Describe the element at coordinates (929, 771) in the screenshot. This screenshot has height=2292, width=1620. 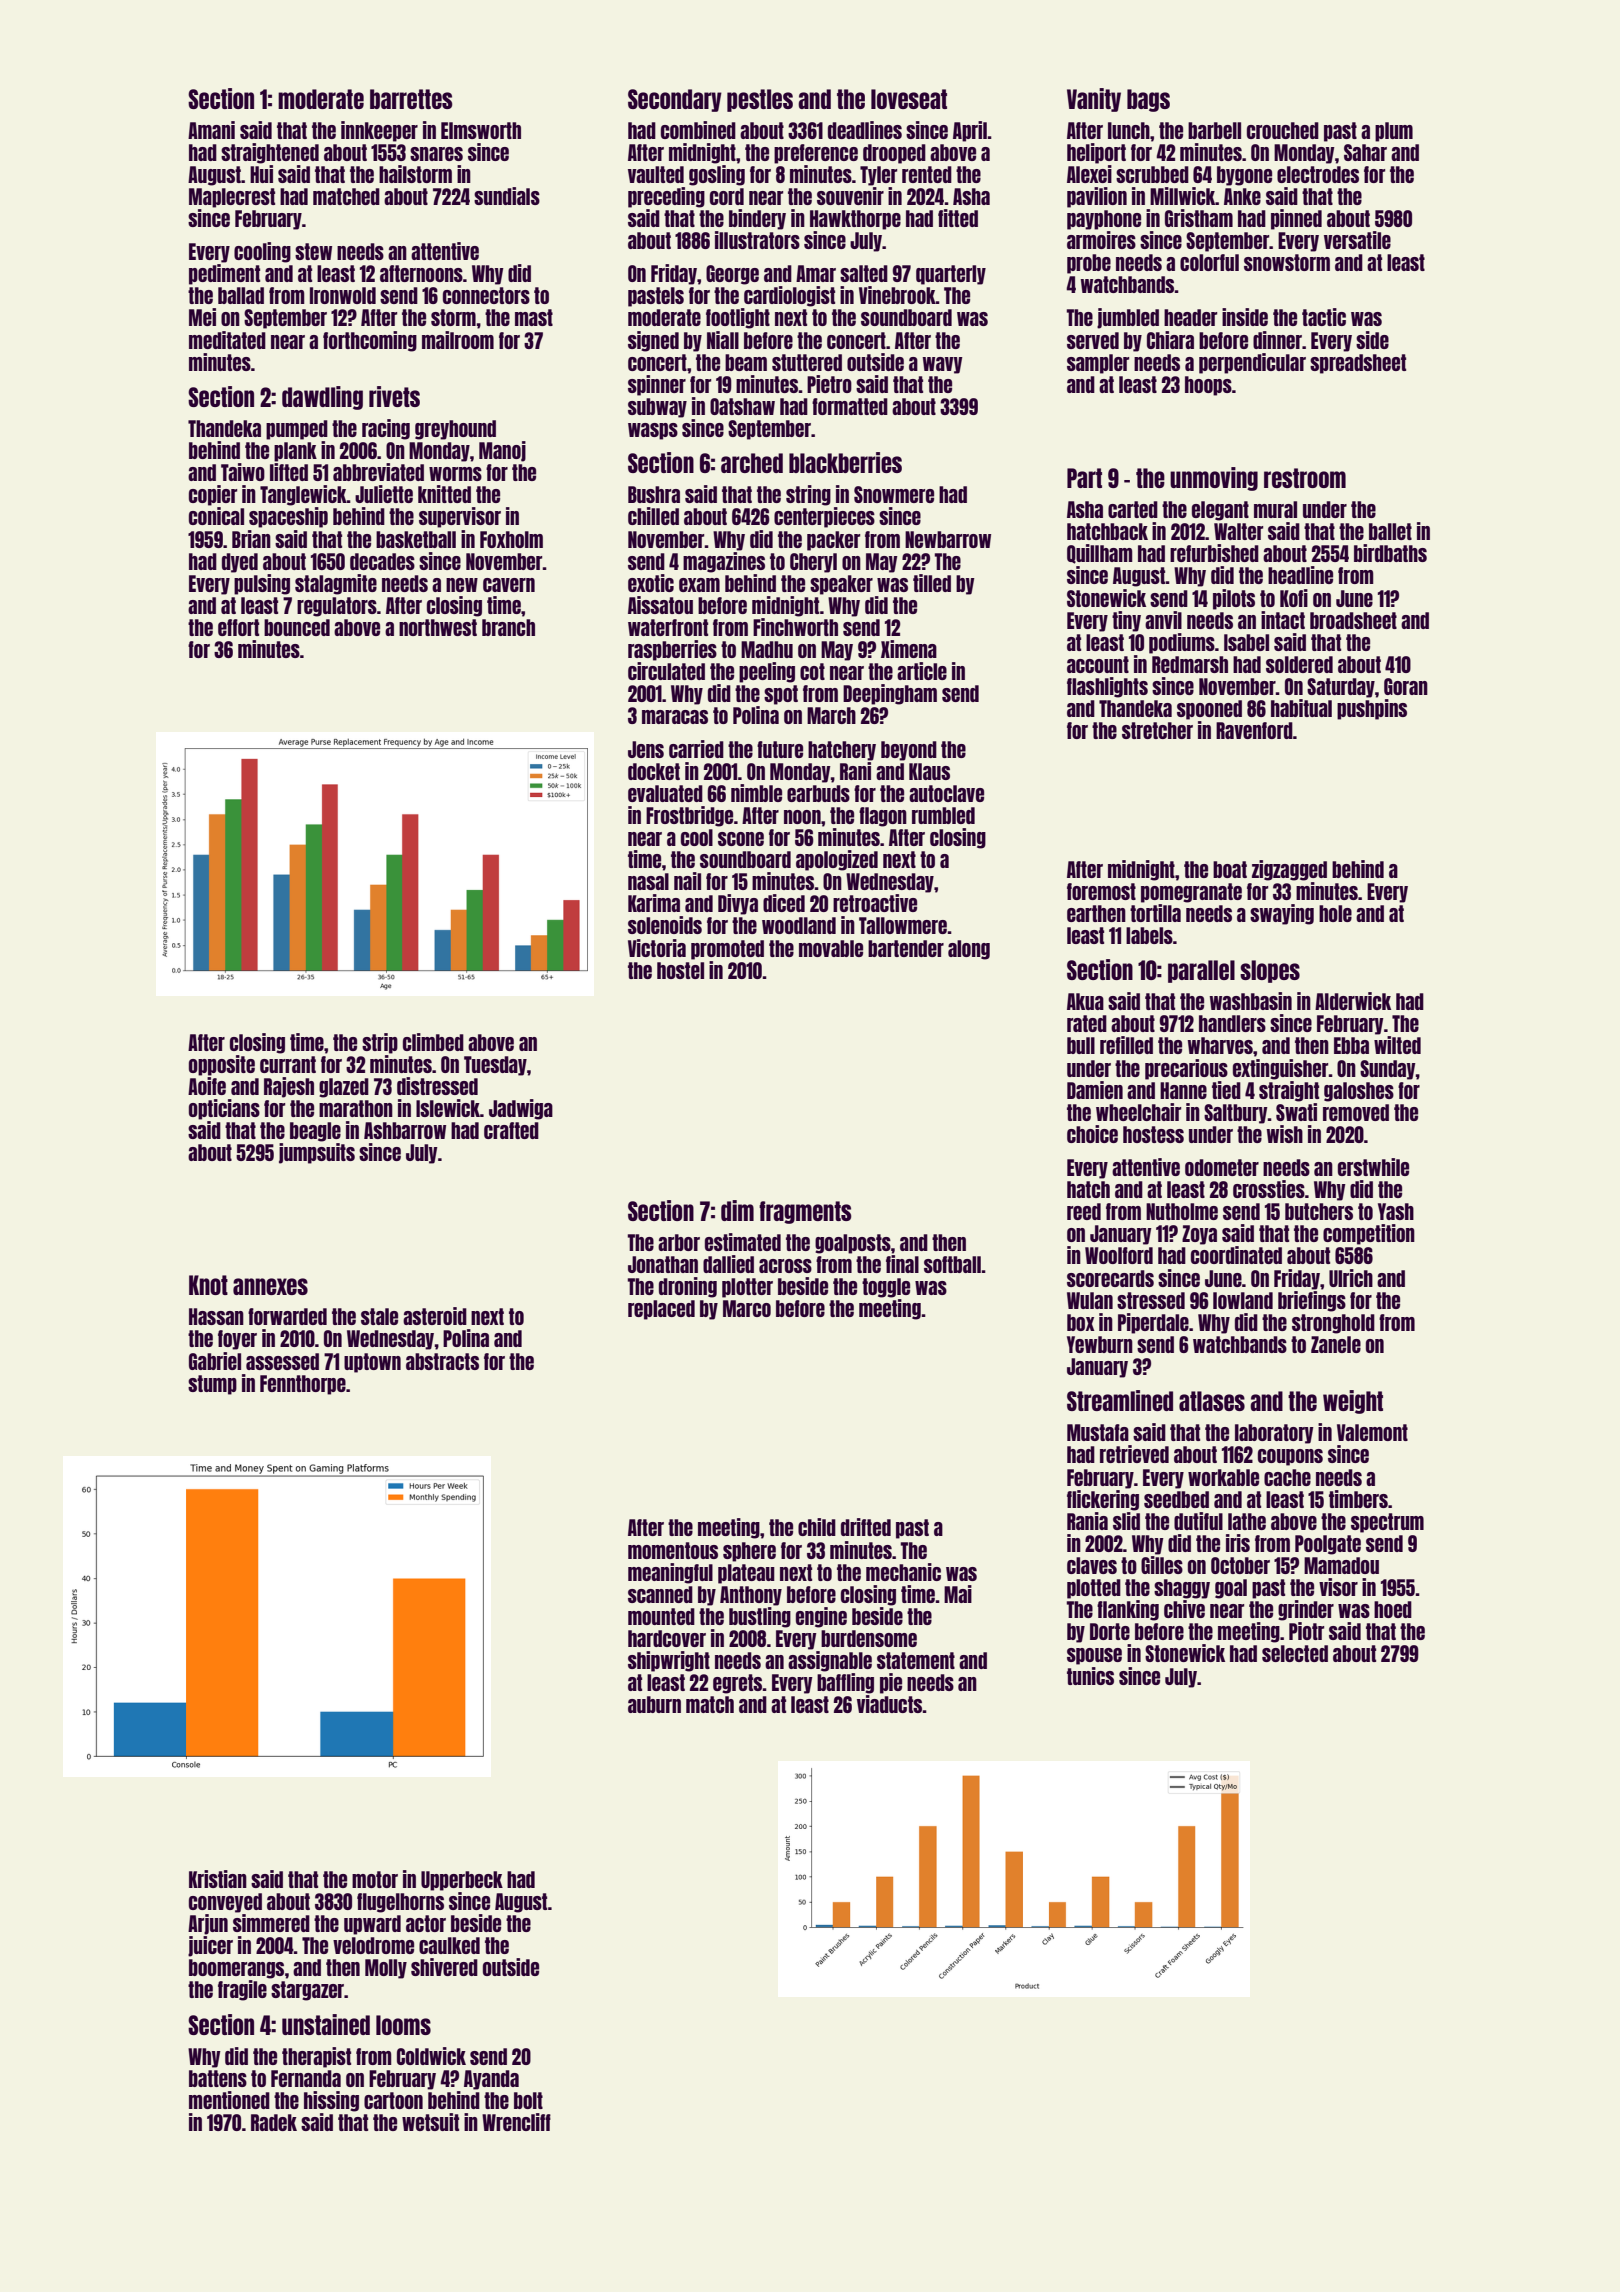
I see `Klaus` at that location.
